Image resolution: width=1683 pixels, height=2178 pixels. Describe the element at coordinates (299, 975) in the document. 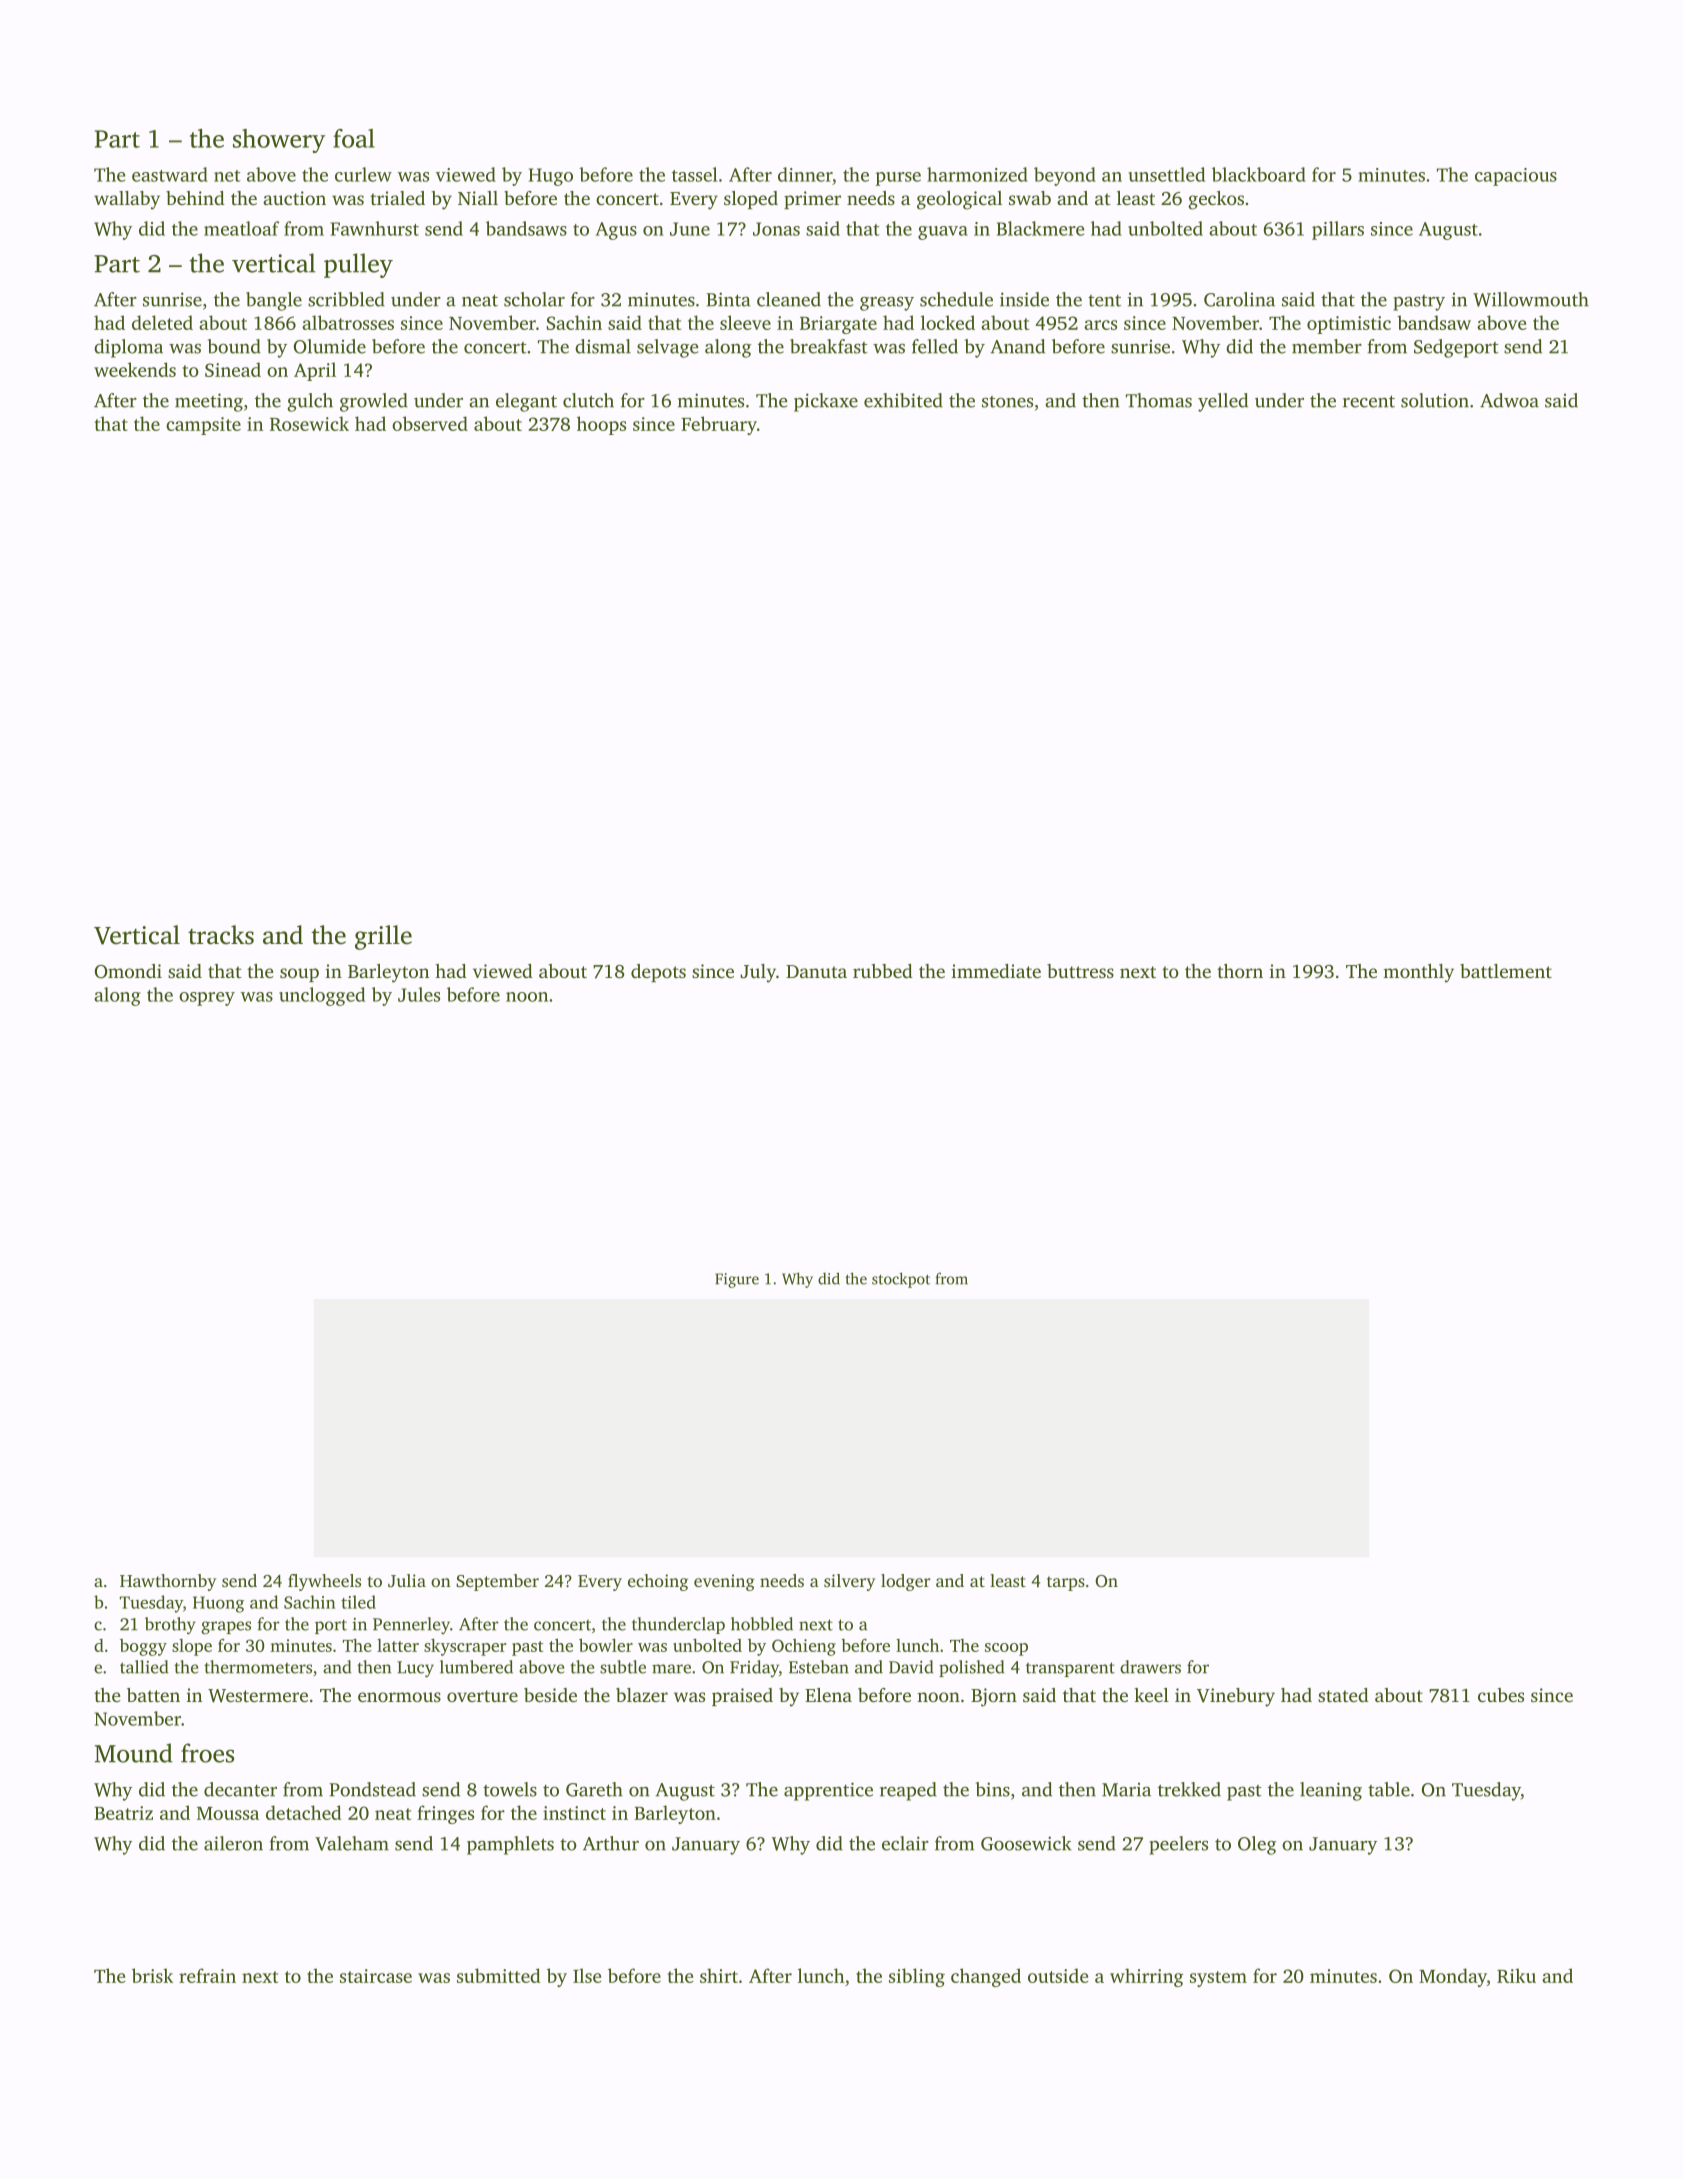

I see `soup` at that location.
